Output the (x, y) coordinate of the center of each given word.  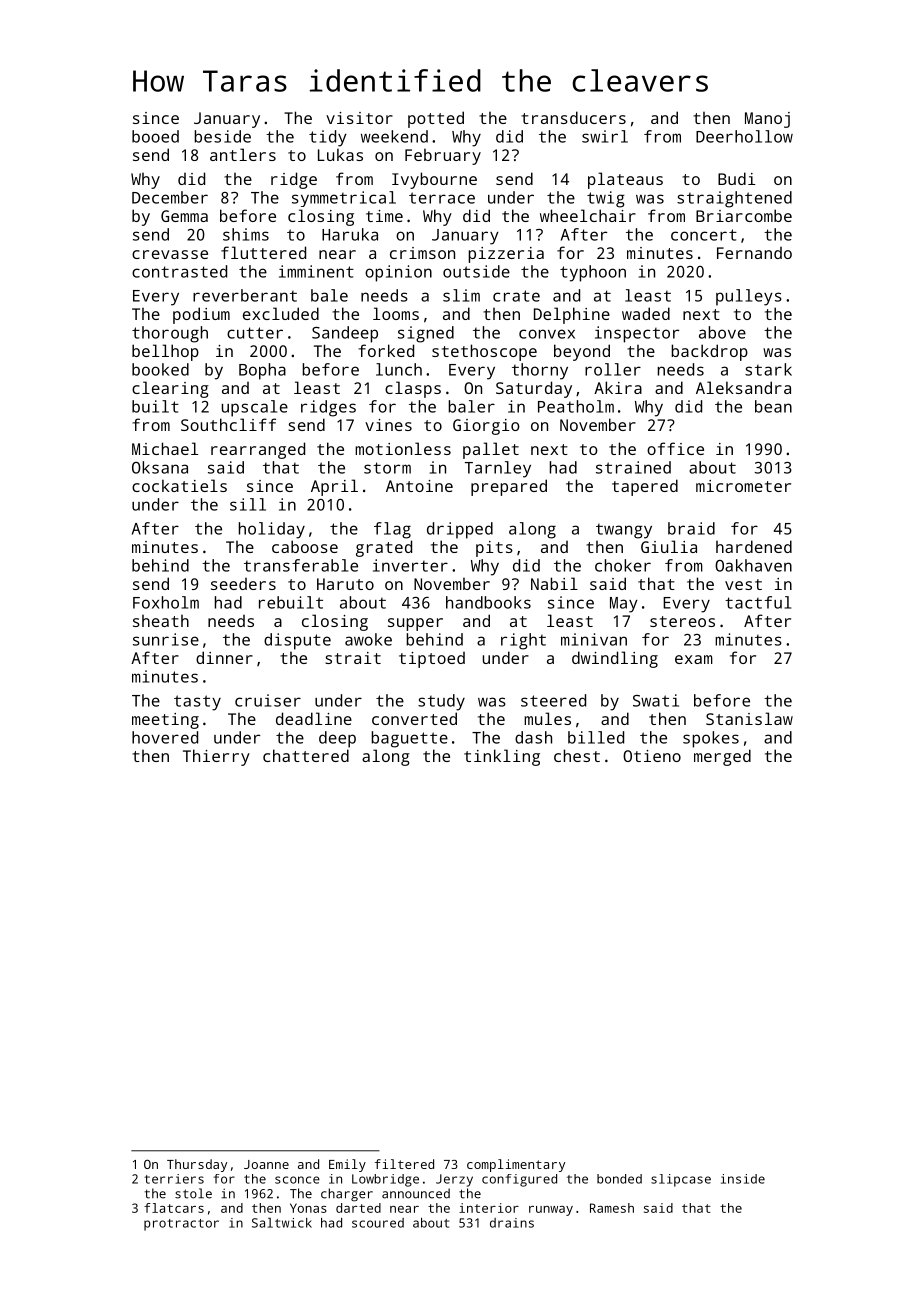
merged (722, 757)
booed (155, 136)
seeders (243, 584)
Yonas (308, 1208)
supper (415, 624)
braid (691, 528)
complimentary (516, 1165)
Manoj (767, 120)
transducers (573, 117)
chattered (306, 755)
